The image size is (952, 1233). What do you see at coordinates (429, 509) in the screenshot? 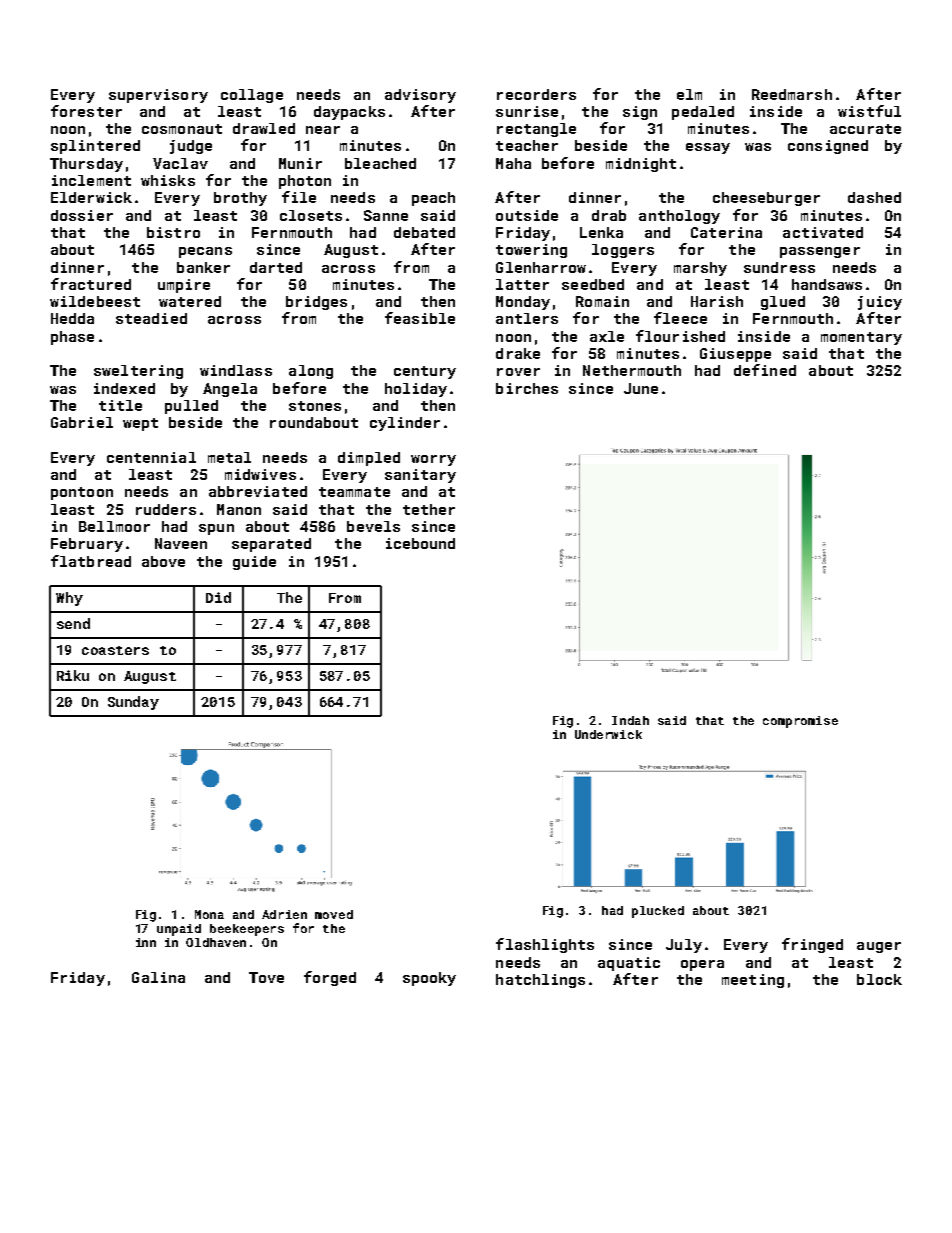
I see `tether` at bounding box center [429, 509].
